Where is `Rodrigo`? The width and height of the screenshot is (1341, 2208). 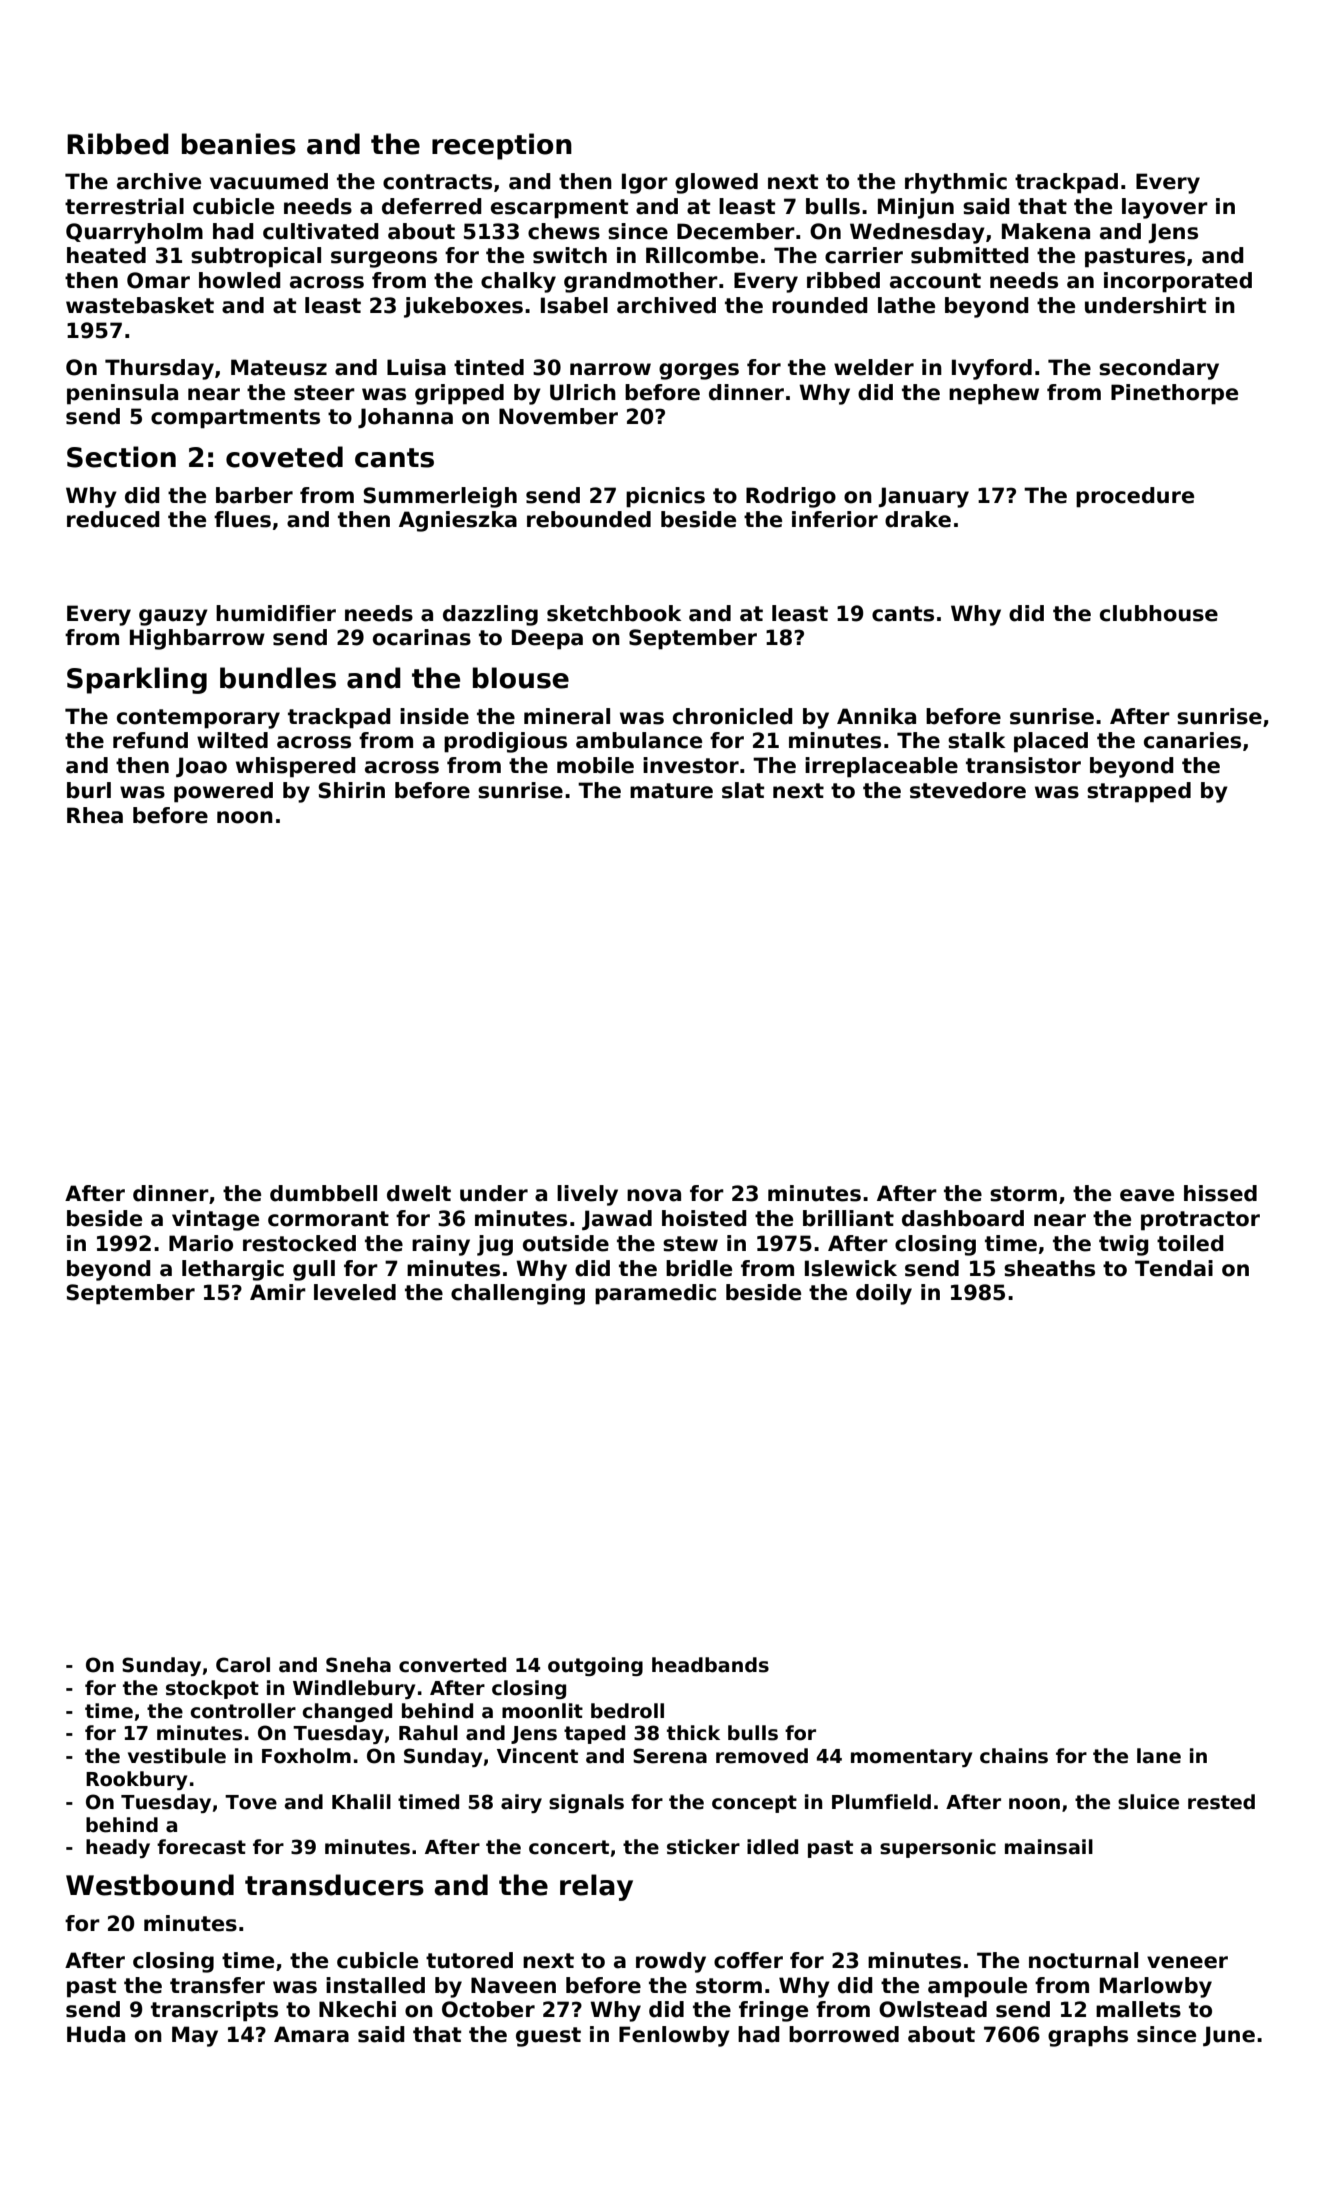 Rodrigo is located at coordinates (791, 497).
